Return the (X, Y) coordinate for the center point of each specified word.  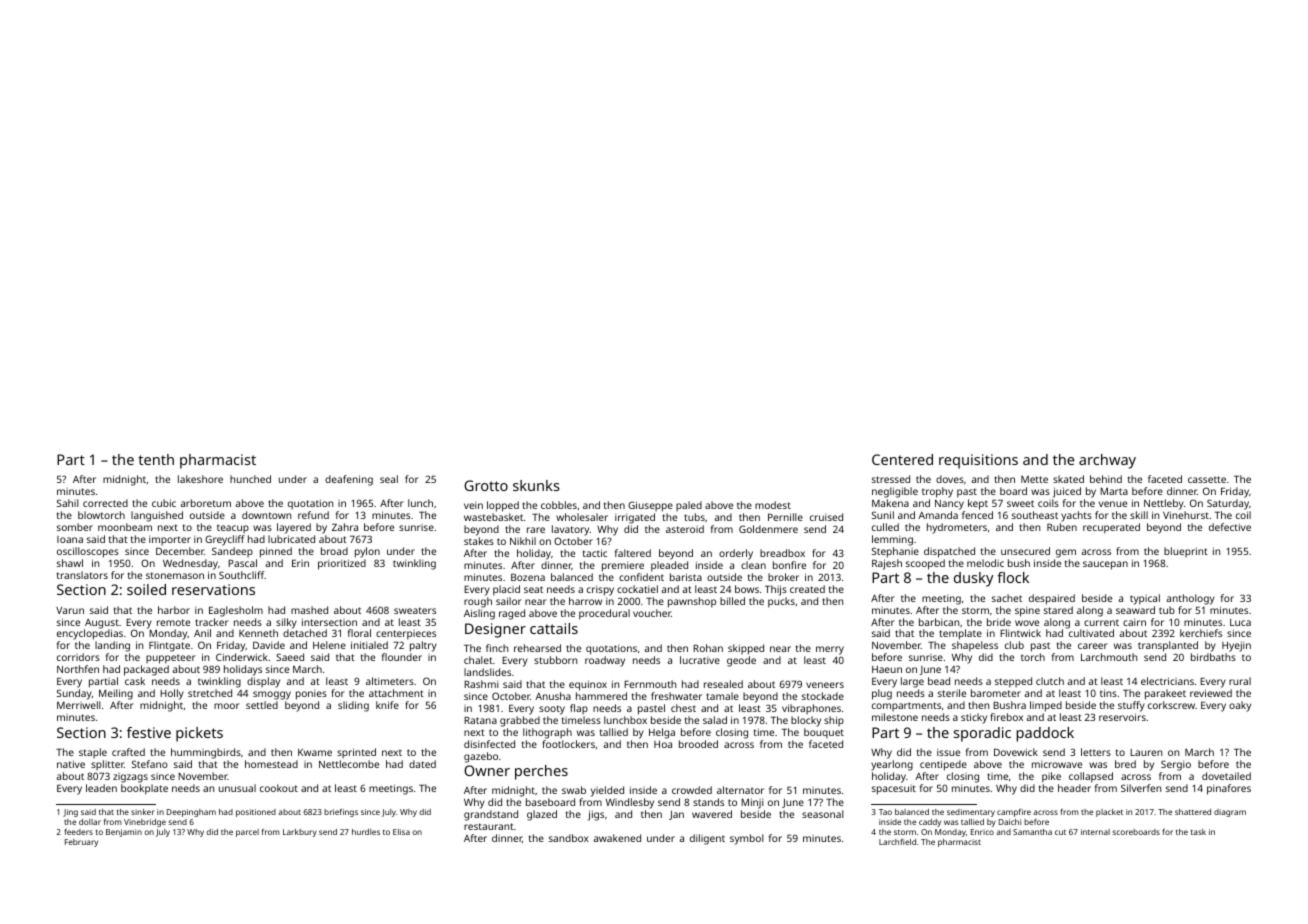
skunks (536, 485)
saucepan (1105, 565)
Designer (495, 630)
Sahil (68, 503)
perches (541, 772)
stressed (891, 479)
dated (422, 764)
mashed (309, 610)
